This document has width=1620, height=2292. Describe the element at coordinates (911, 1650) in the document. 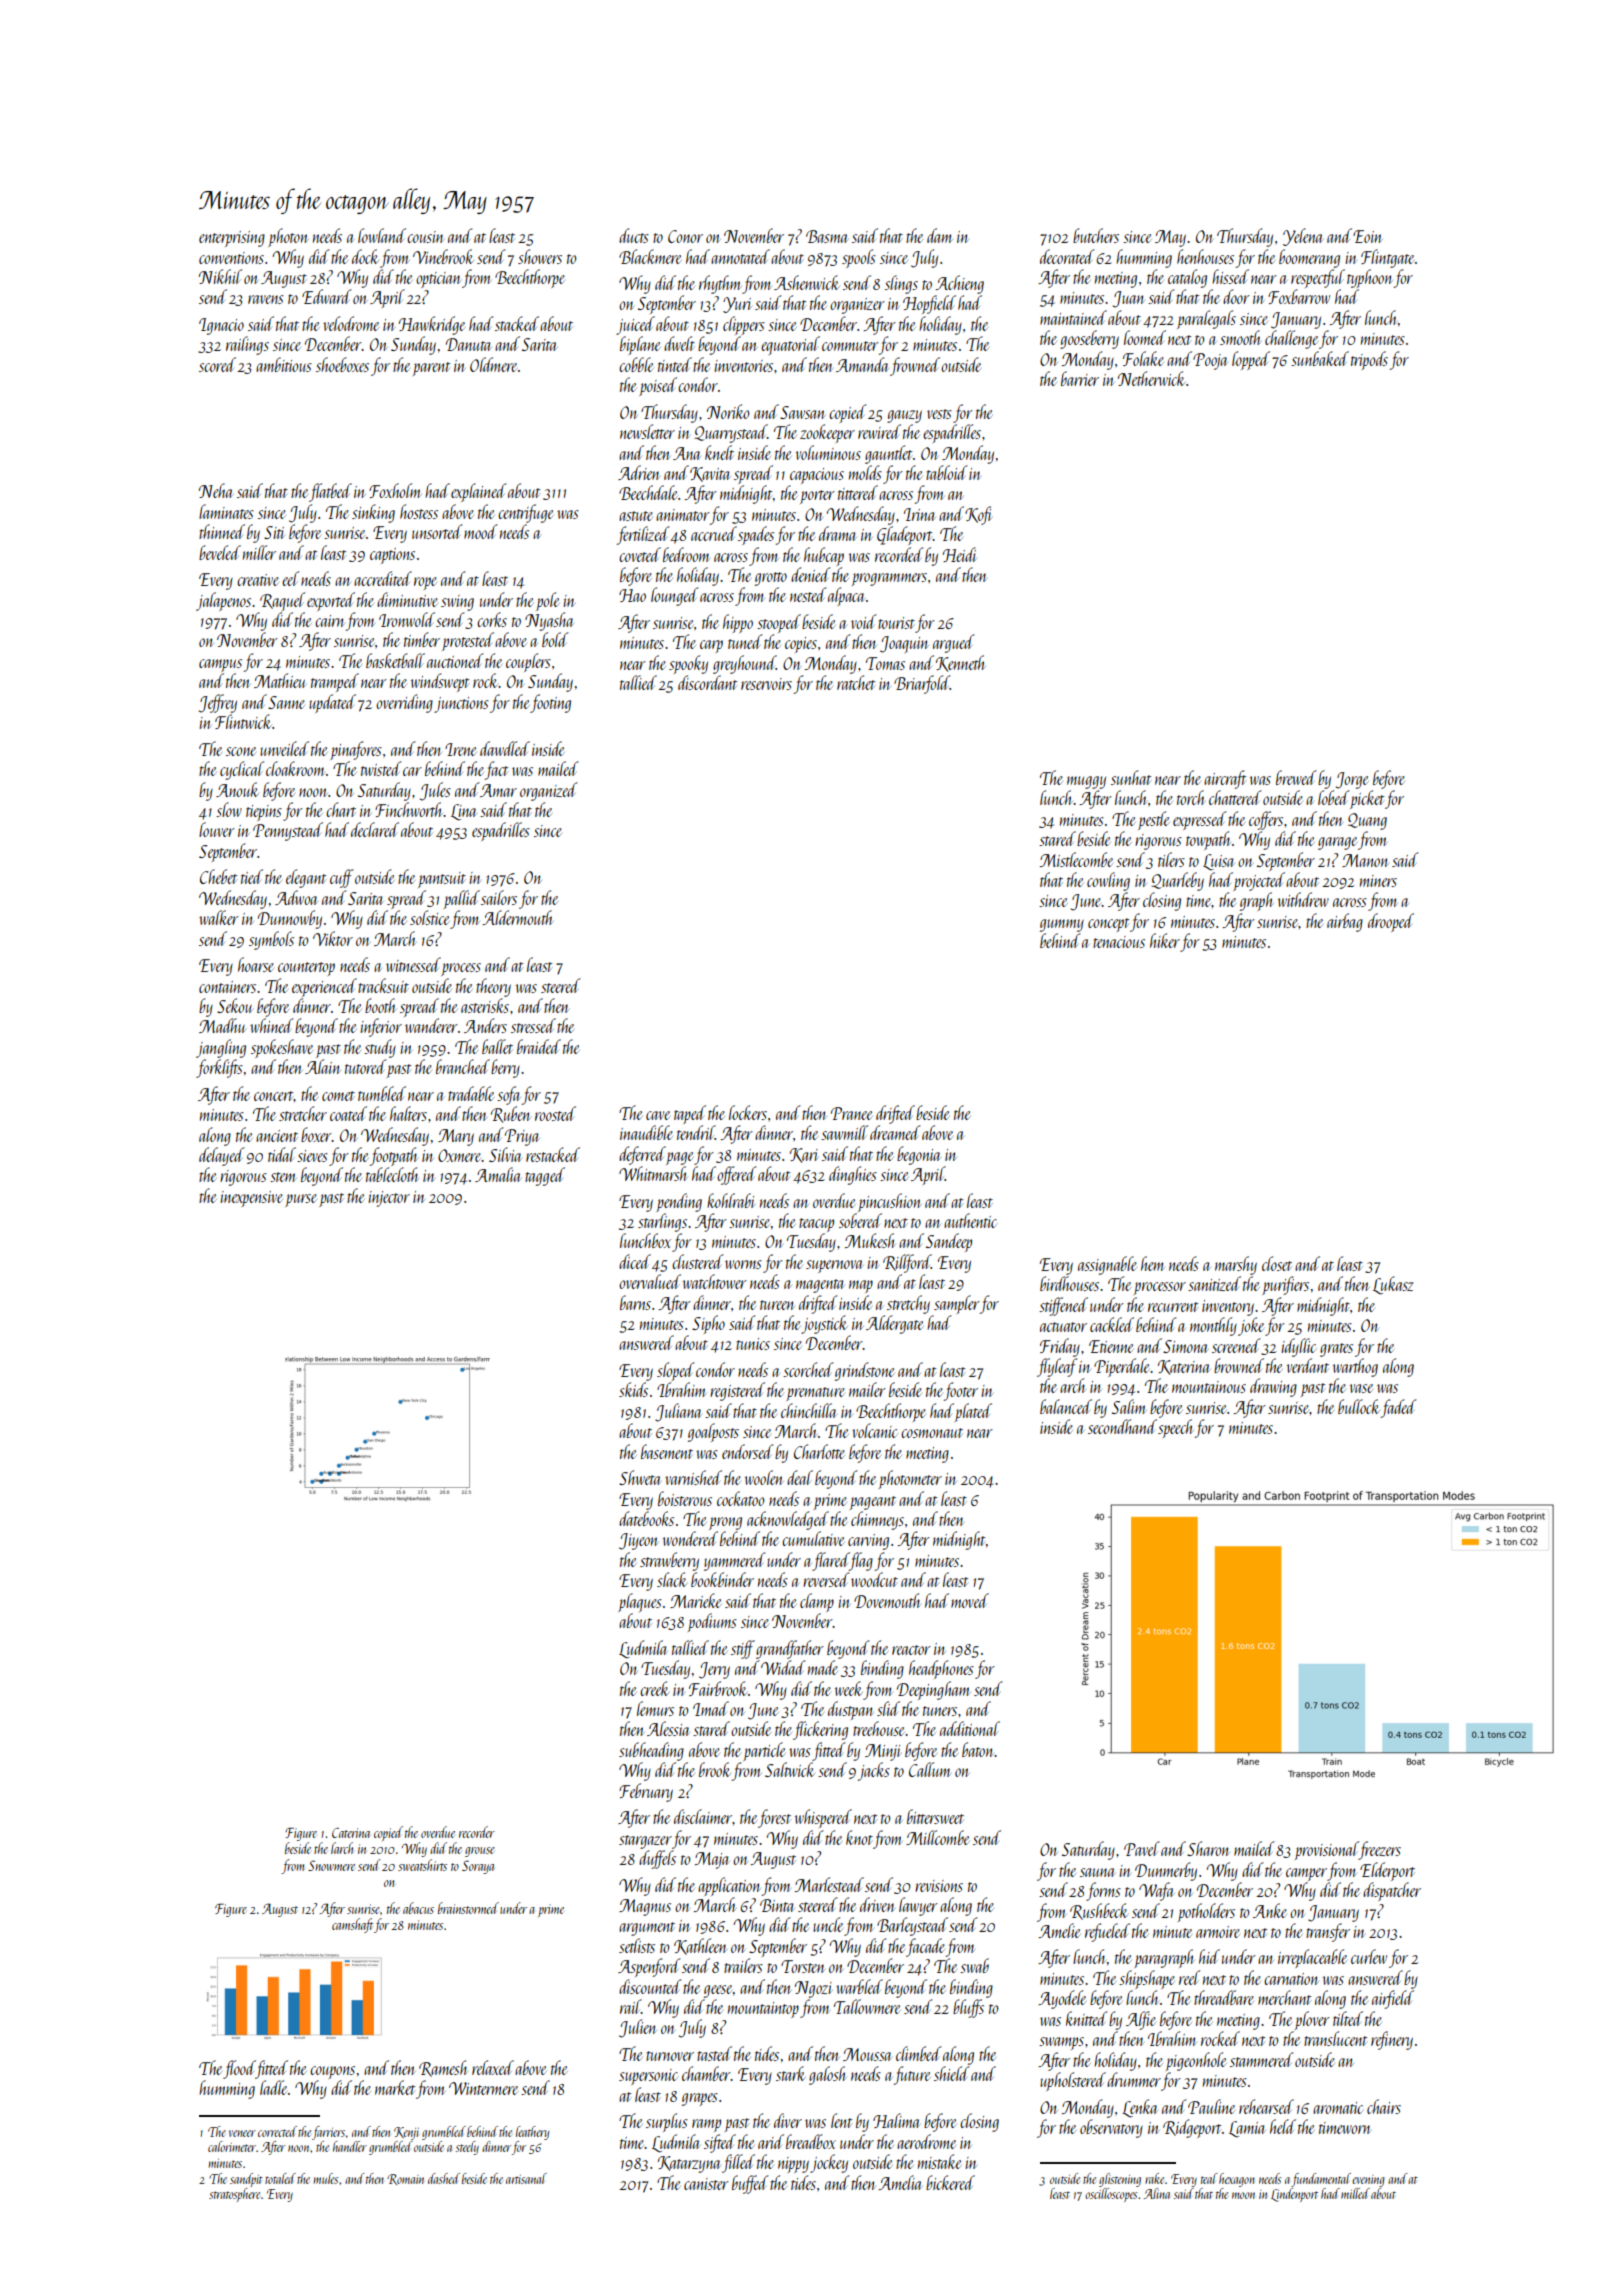

I see `reactor` at that location.
